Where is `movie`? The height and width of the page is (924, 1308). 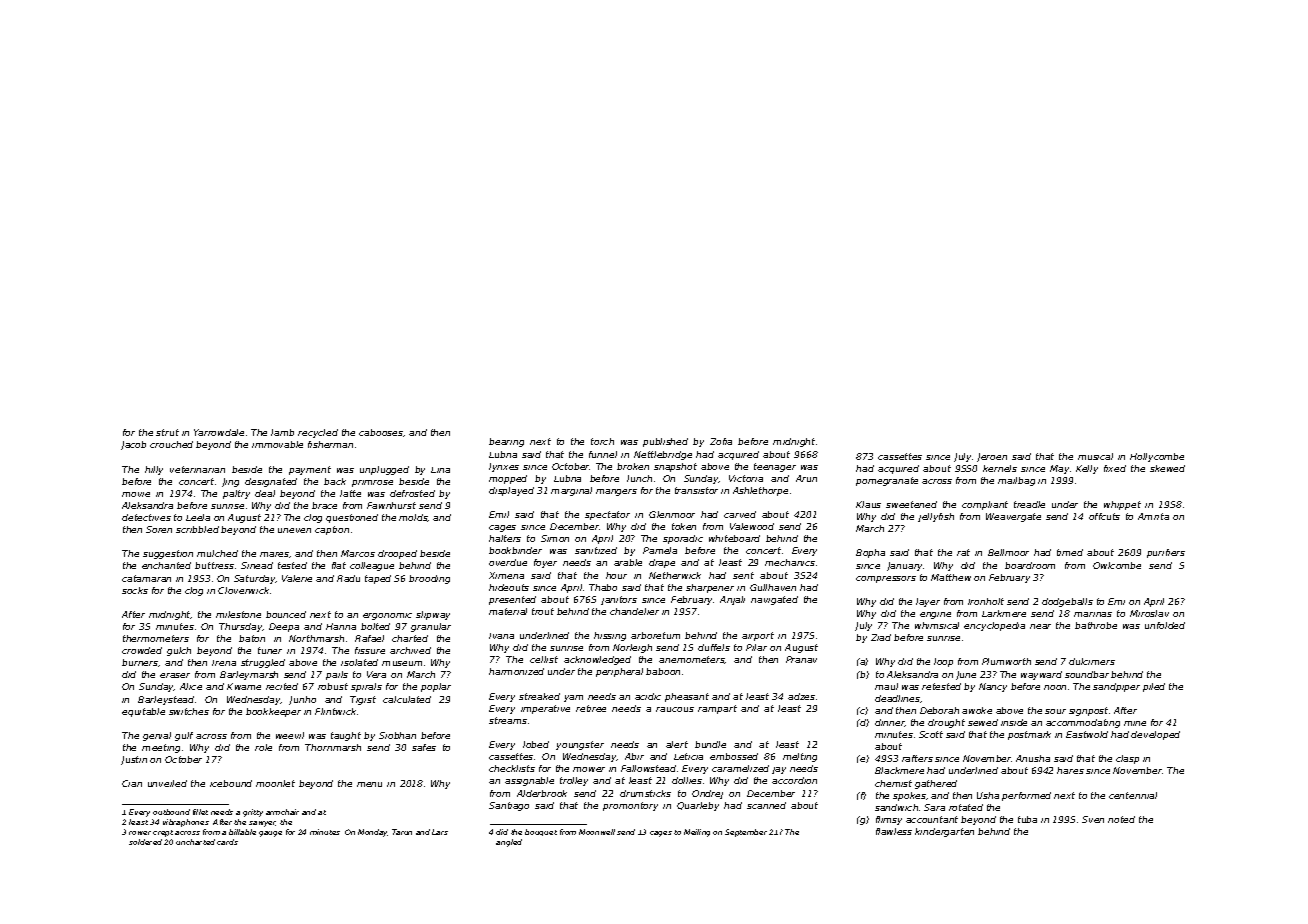
movie is located at coordinates (136, 494).
